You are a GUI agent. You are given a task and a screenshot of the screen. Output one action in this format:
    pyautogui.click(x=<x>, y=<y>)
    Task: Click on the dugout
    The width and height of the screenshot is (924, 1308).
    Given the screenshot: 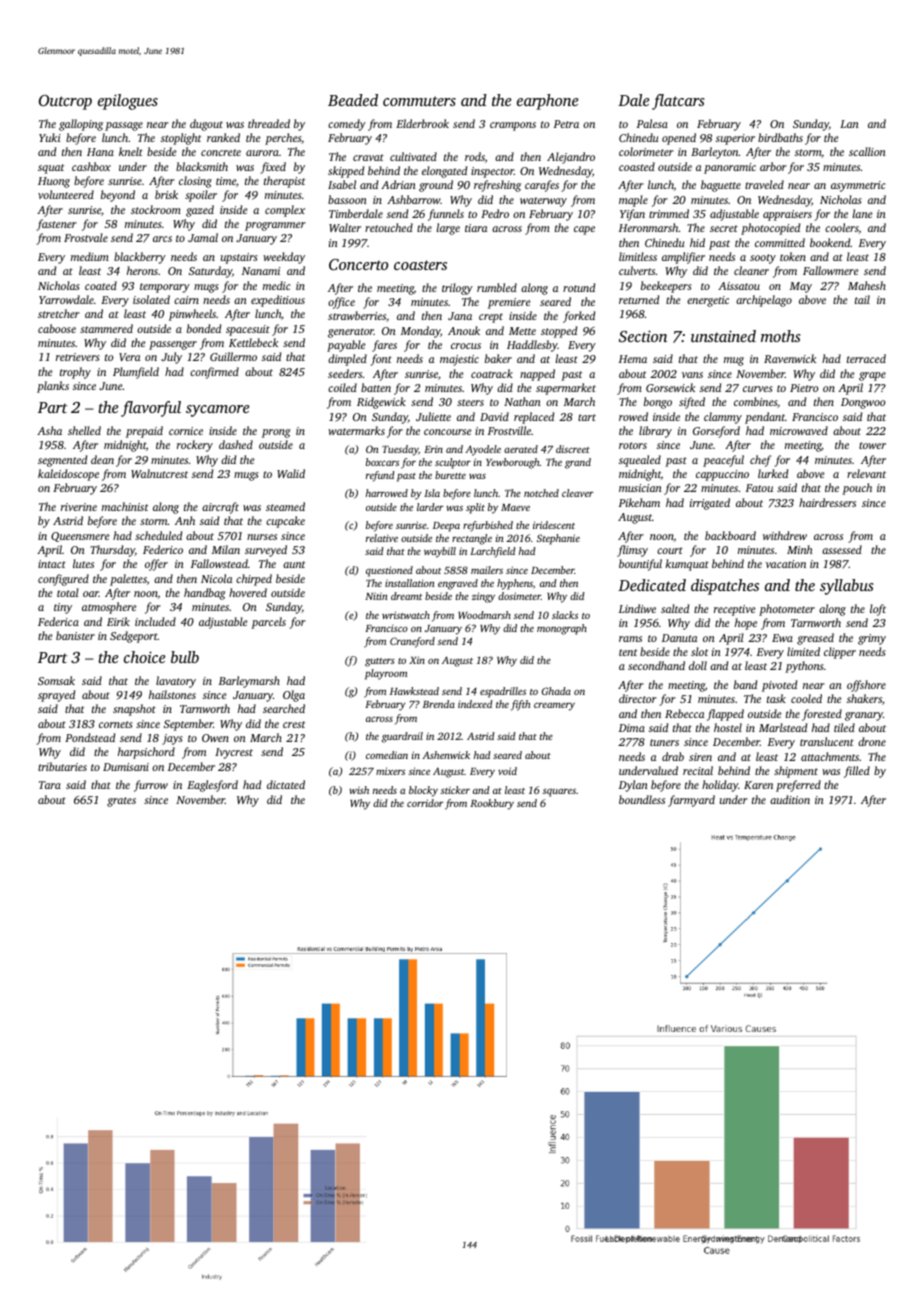 What is the action you would take?
    pyautogui.click(x=206, y=125)
